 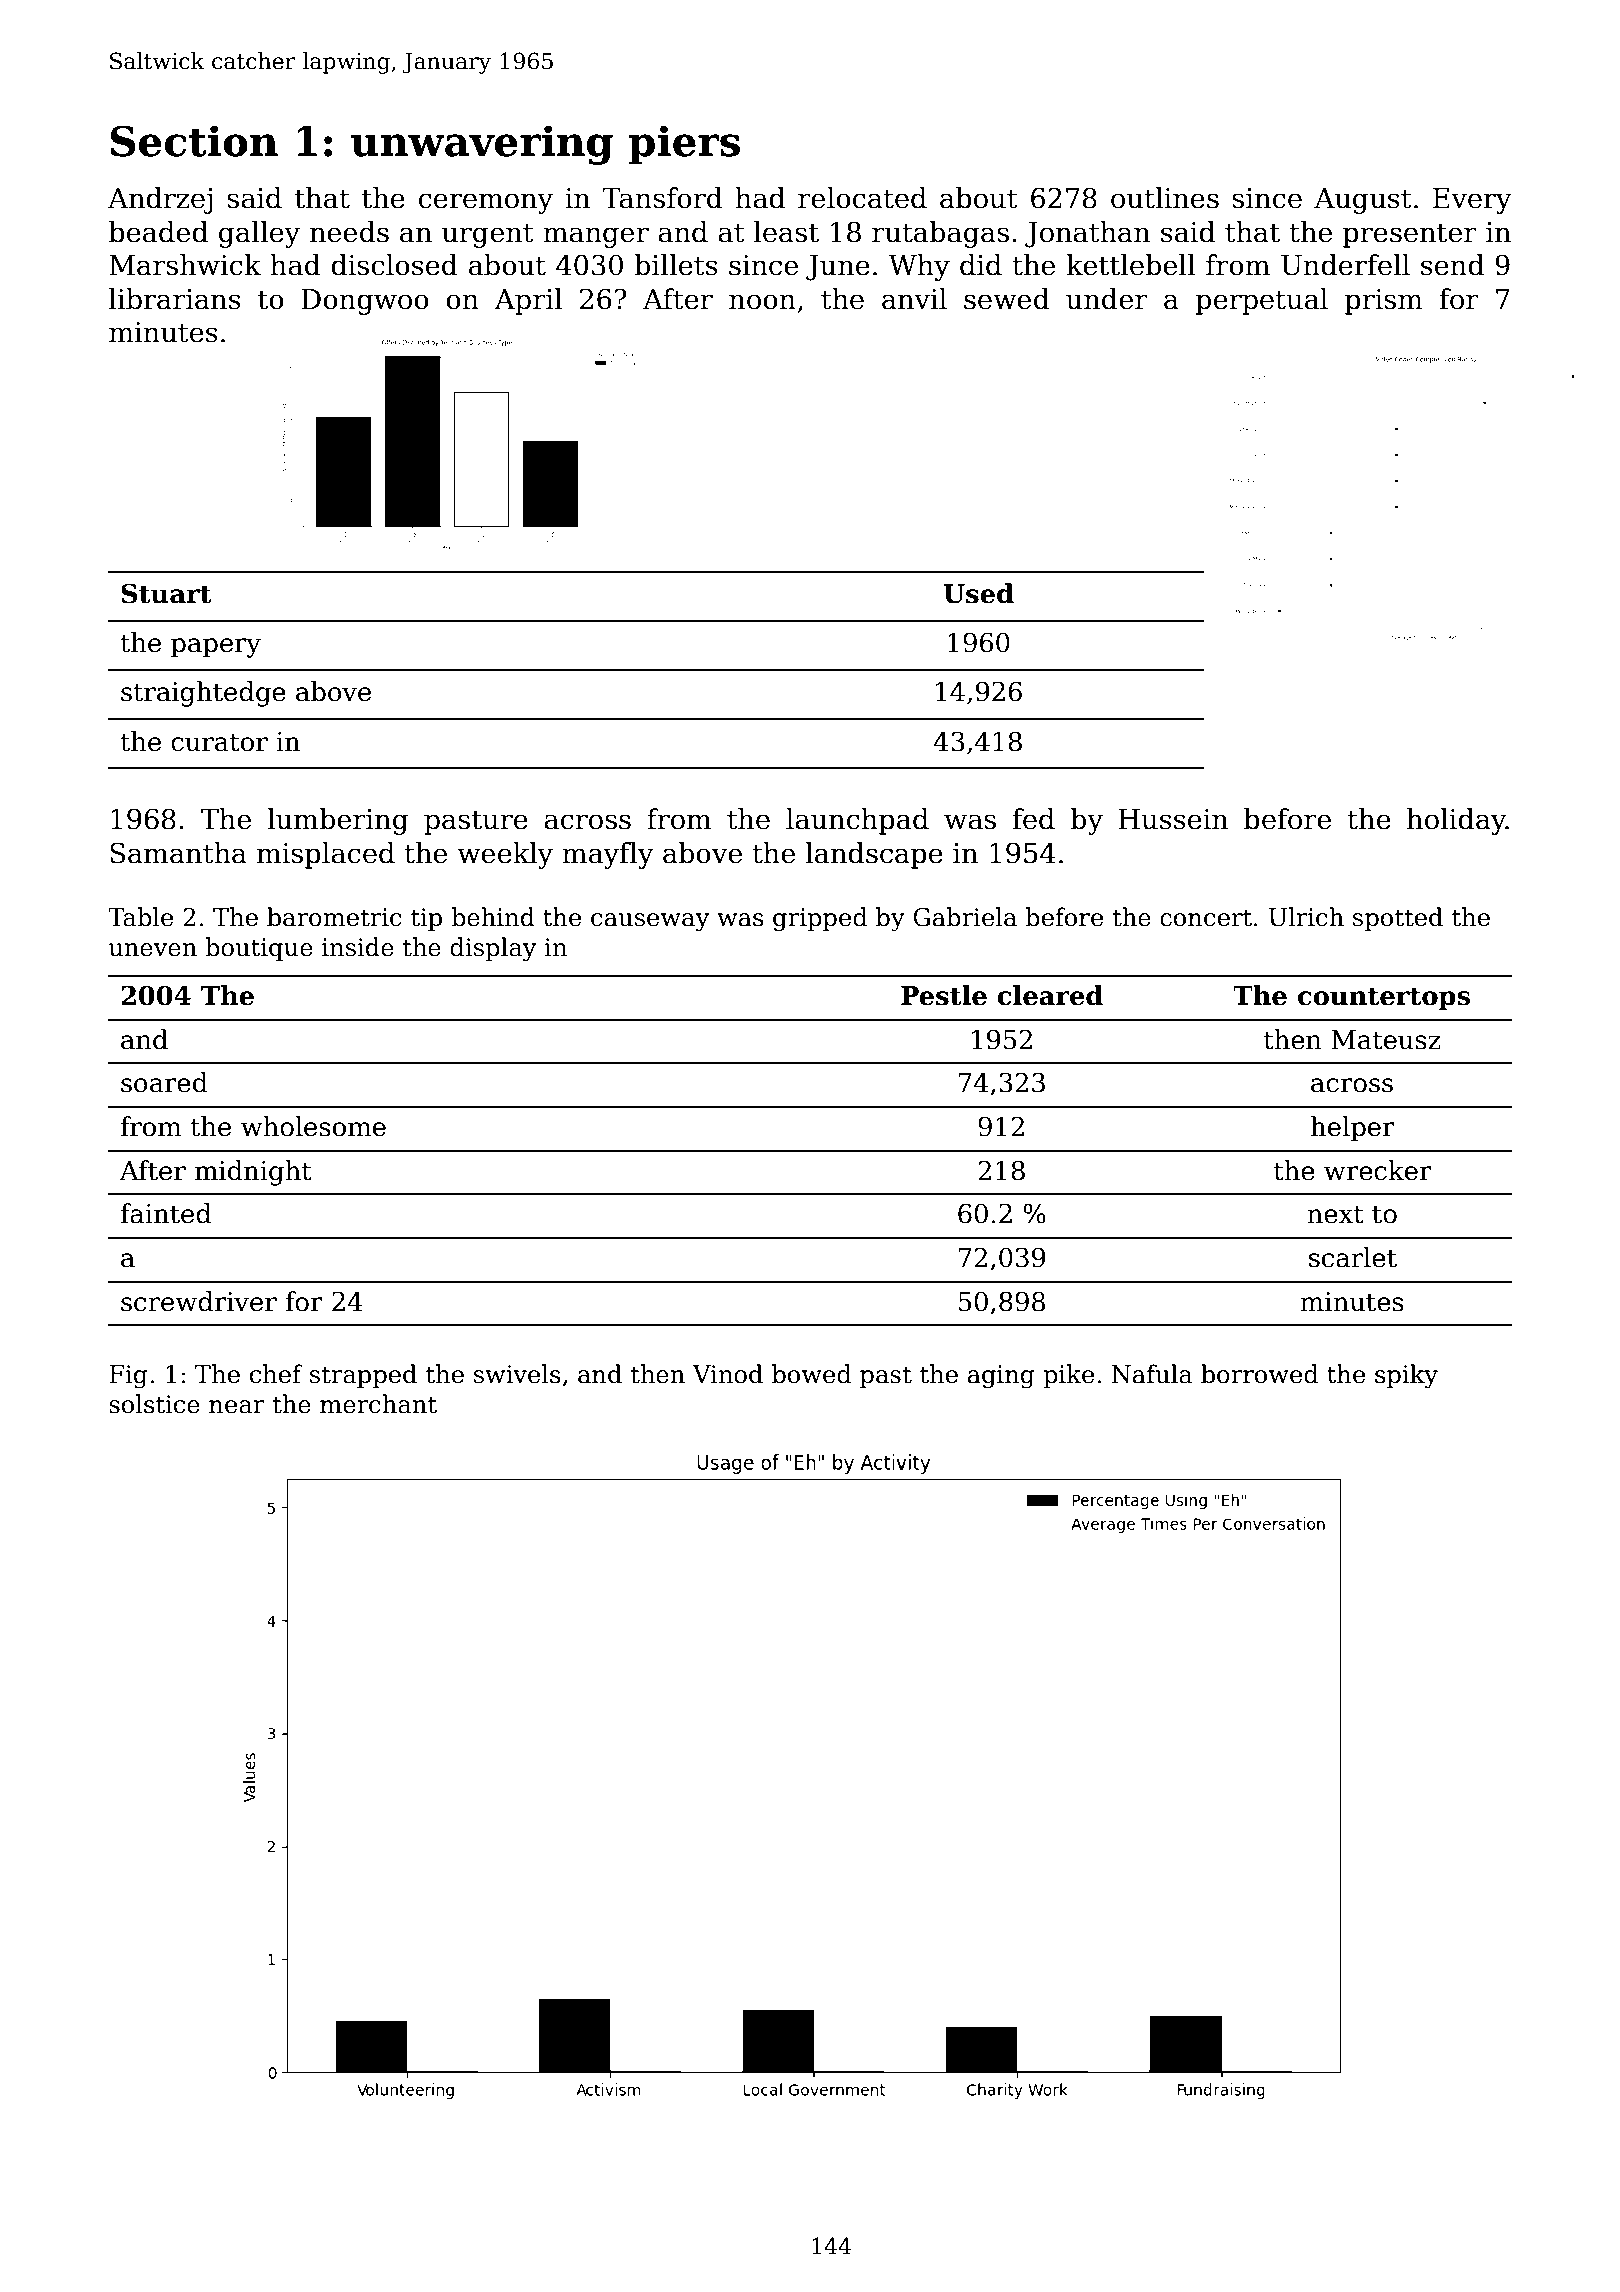 I want to click on causeway, so click(x=650, y=922).
